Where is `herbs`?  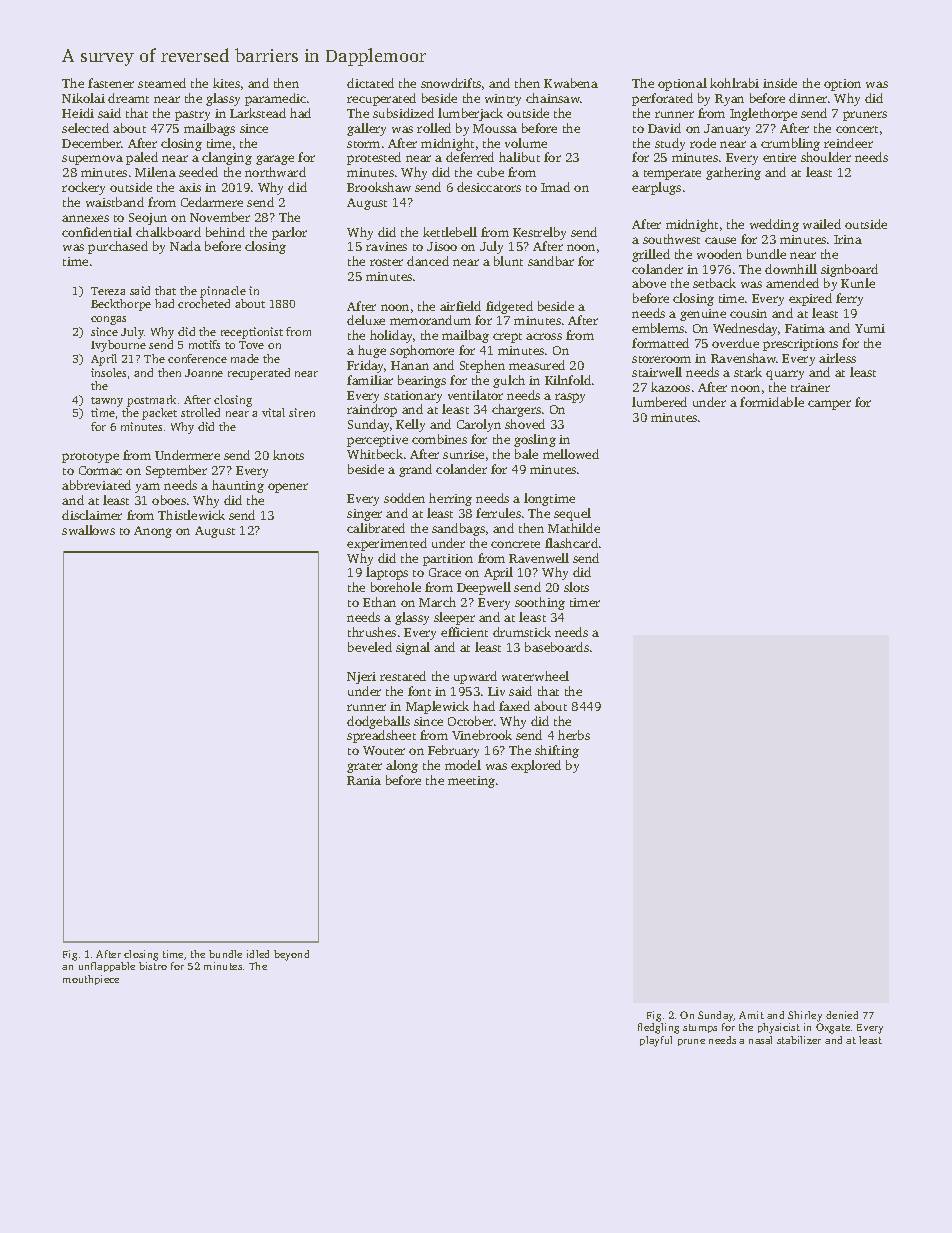 herbs is located at coordinates (574, 735).
